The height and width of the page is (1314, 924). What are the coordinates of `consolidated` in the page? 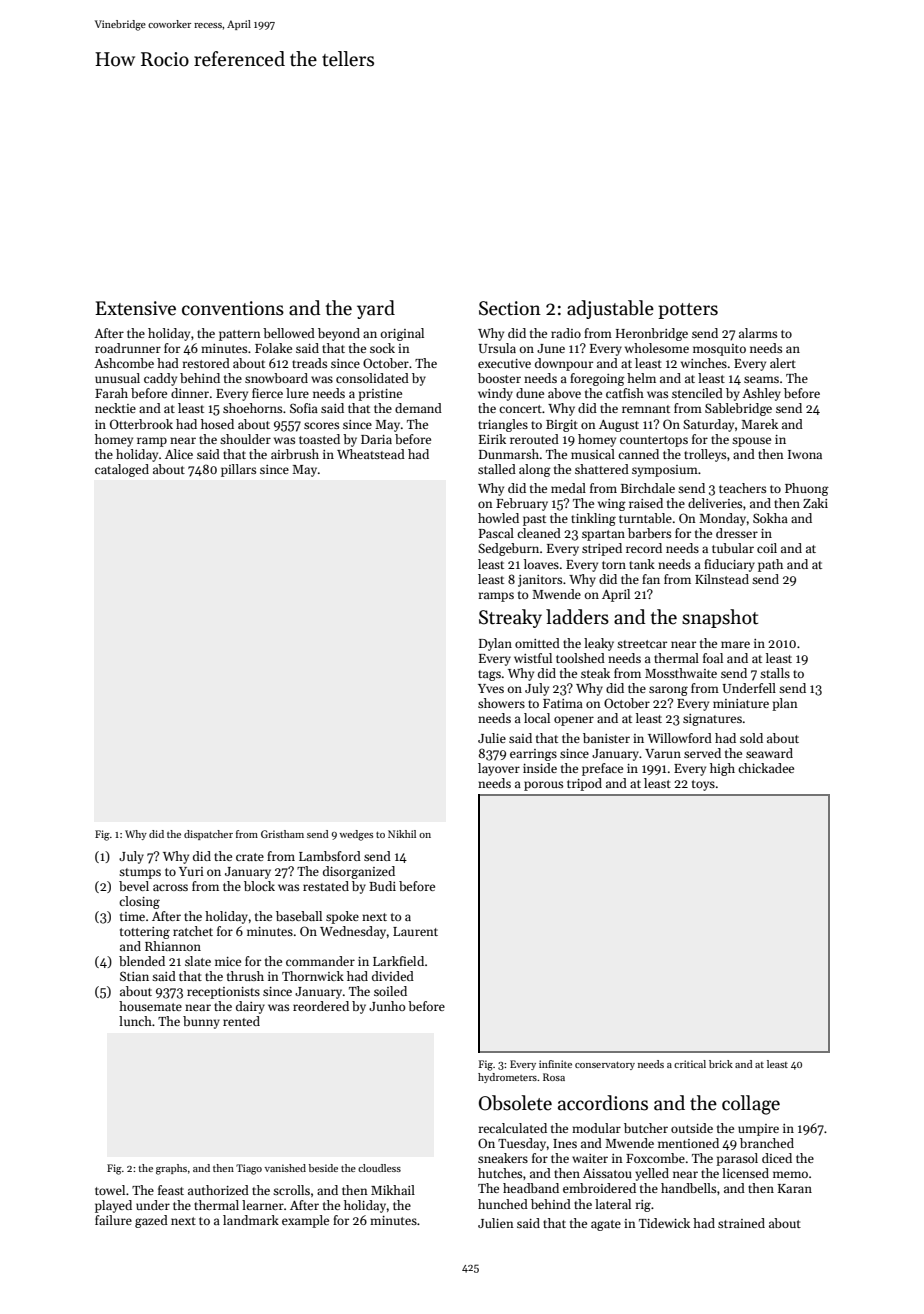 It's located at (372, 378).
